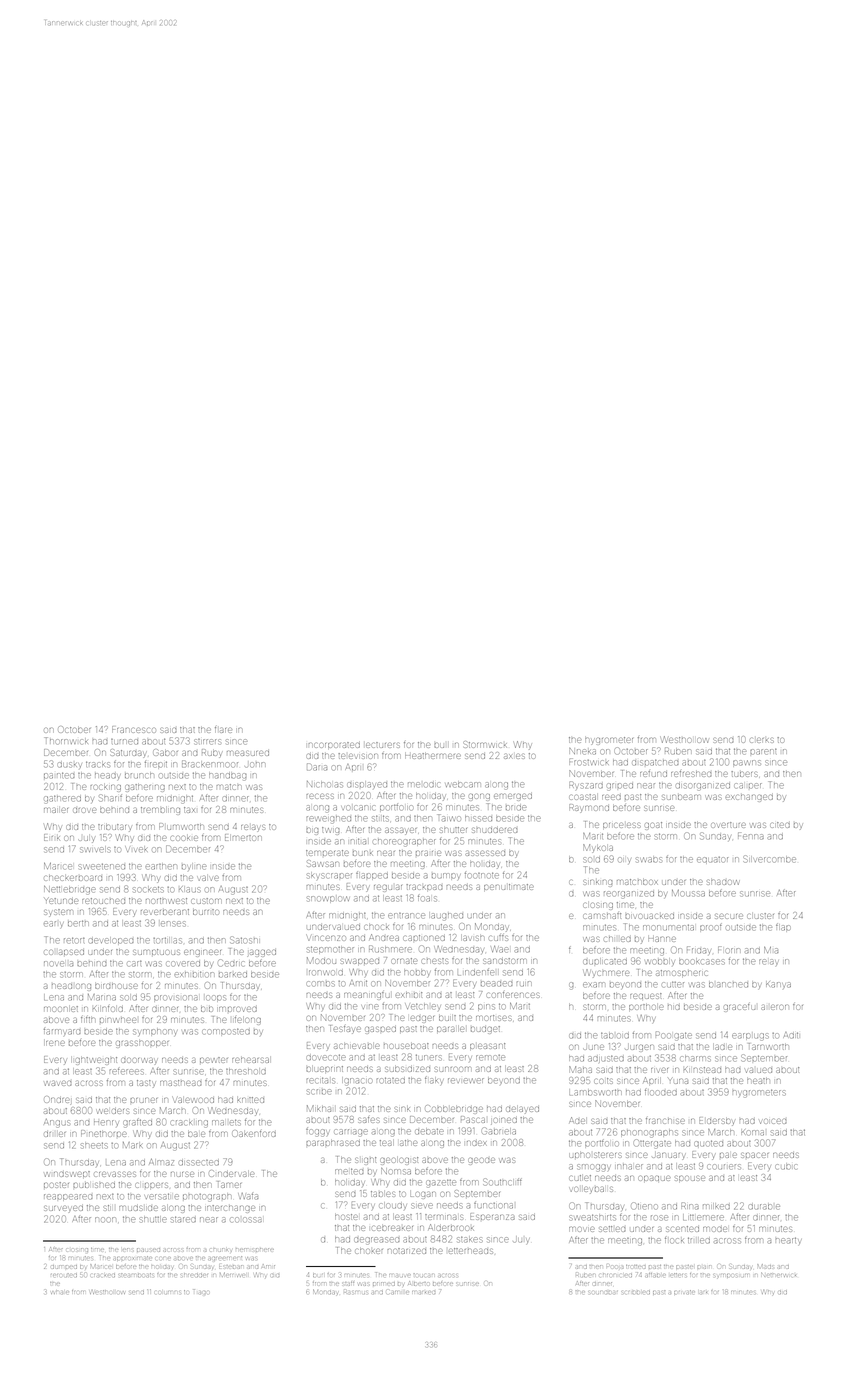 The image size is (849, 1400). What do you see at coordinates (137, 849) in the screenshot?
I see `Vivek` at bounding box center [137, 849].
